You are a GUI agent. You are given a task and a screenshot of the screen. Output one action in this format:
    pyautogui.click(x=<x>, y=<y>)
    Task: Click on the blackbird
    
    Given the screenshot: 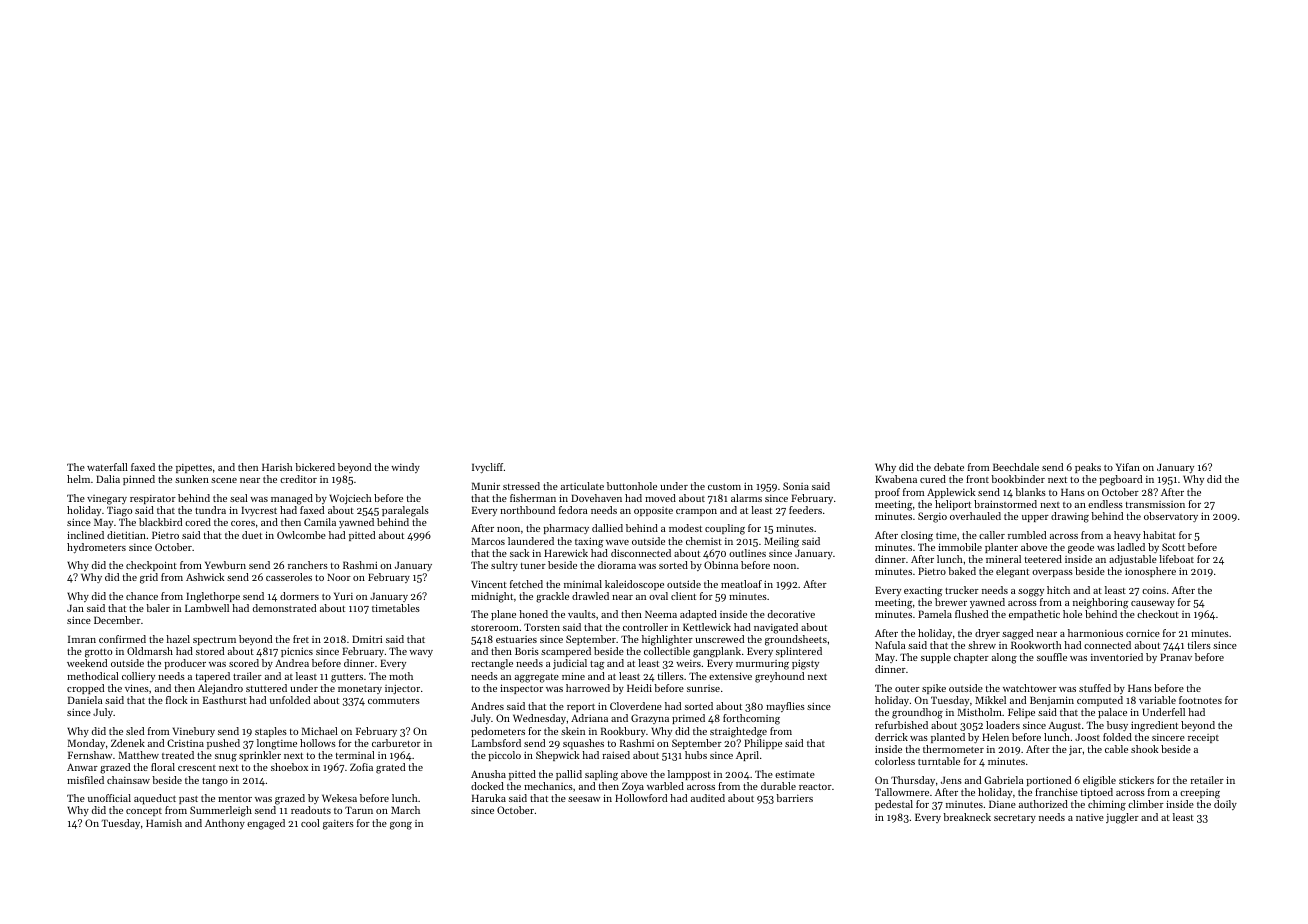 What is the action you would take?
    pyautogui.click(x=160, y=522)
